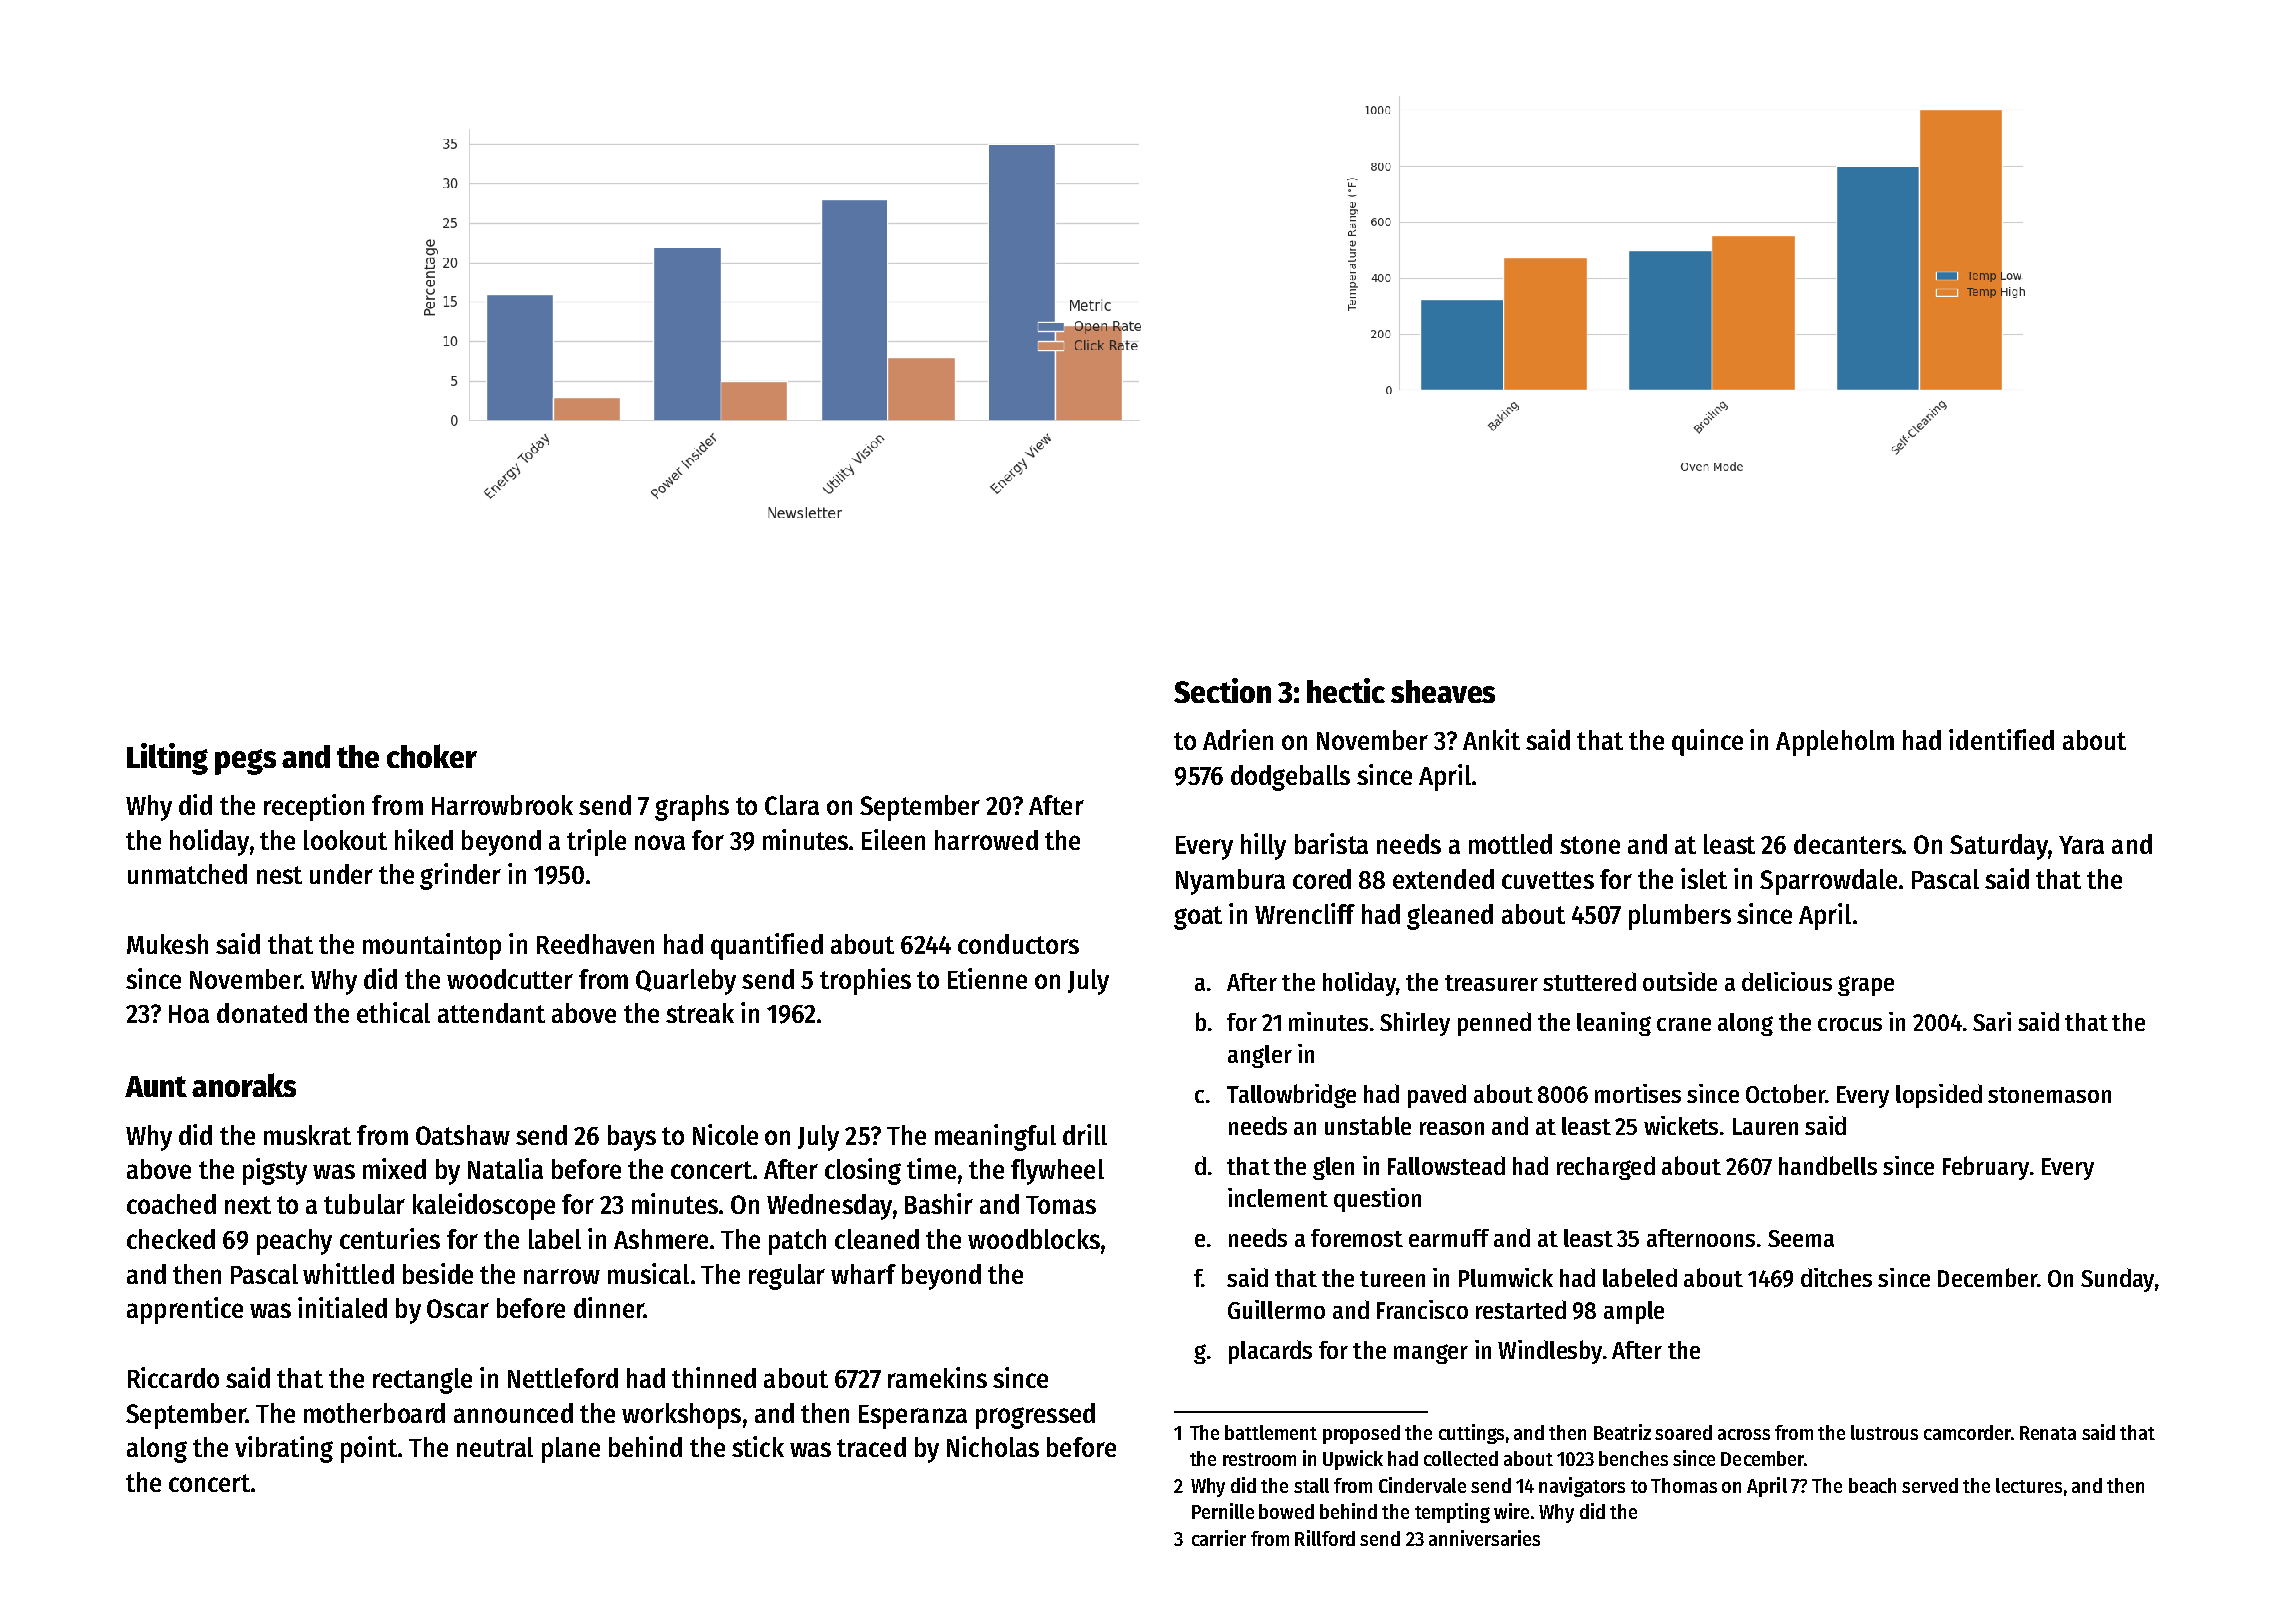 The width and height of the page is (2292, 1620). What do you see at coordinates (1443, 691) in the page?
I see `sheaves` at bounding box center [1443, 691].
